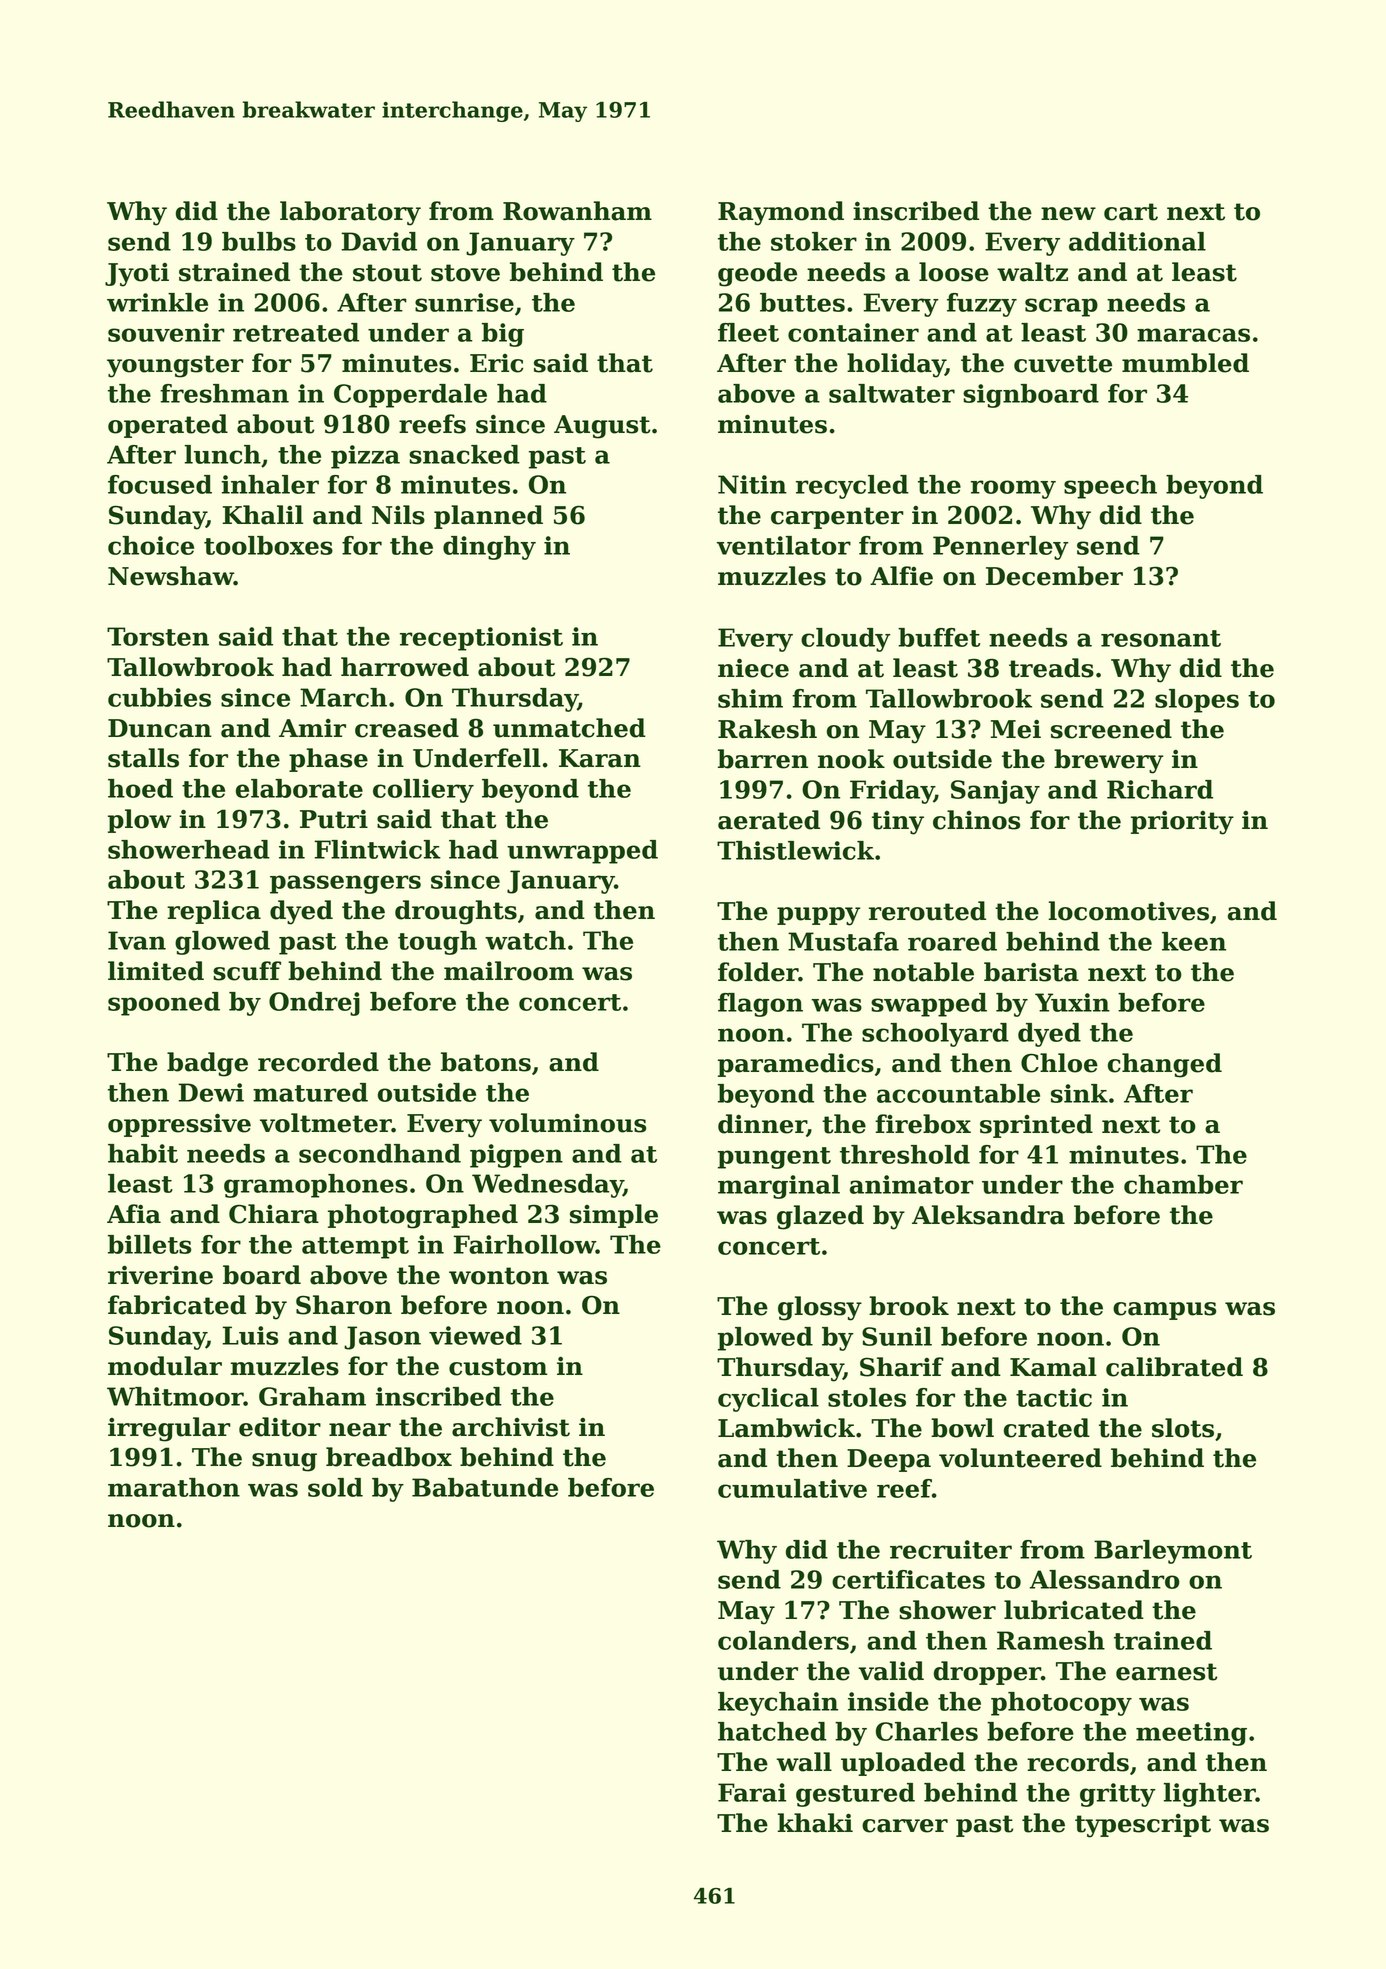 The width and height of the screenshot is (1386, 1969). What do you see at coordinates (988, 1215) in the screenshot?
I see `Aleksandra` at bounding box center [988, 1215].
